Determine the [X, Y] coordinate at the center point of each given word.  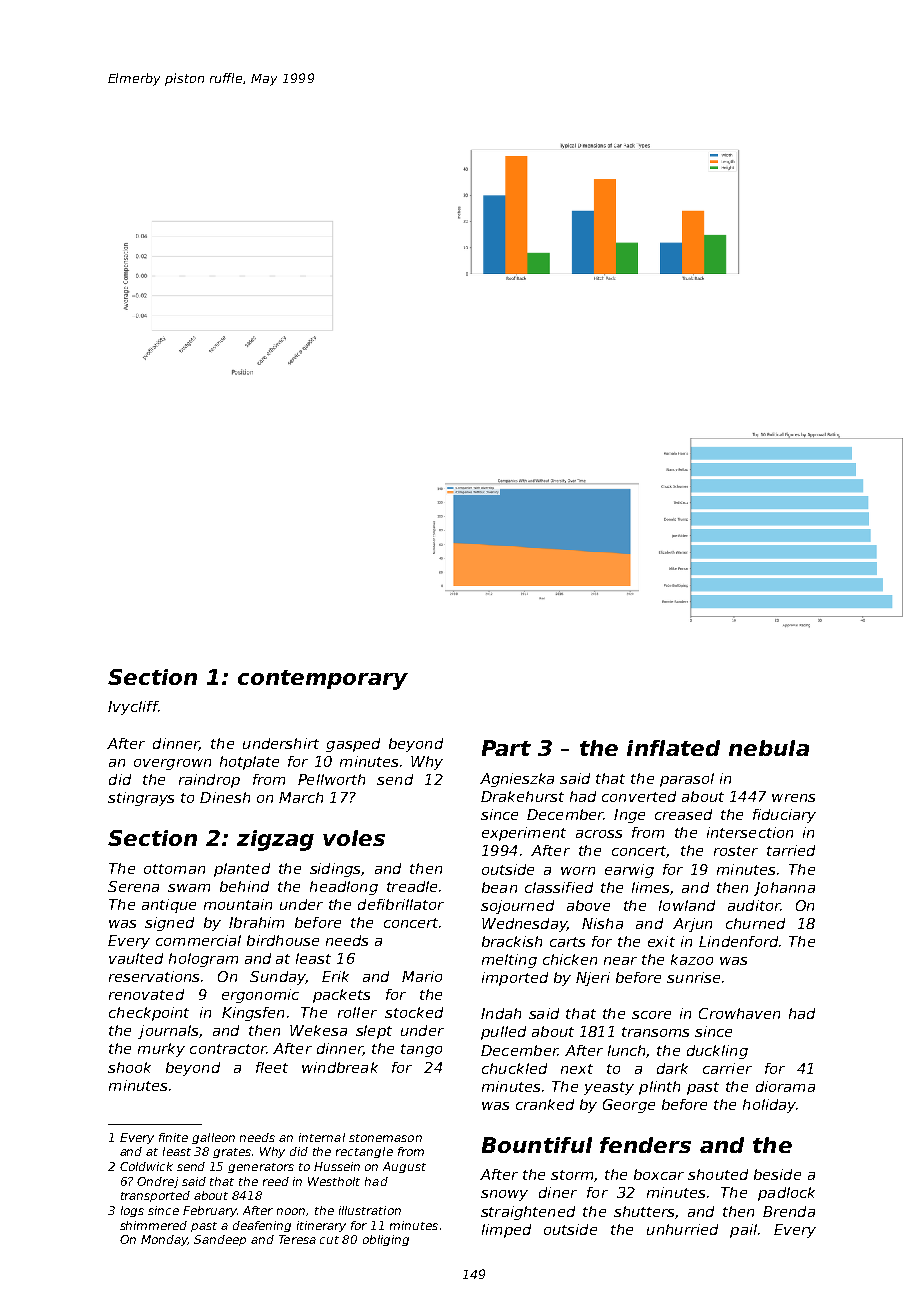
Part [506, 748]
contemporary [323, 680]
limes [650, 887]
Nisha [602, 923]
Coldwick [146, 1166]
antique [169, 906]
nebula [769, 748]
